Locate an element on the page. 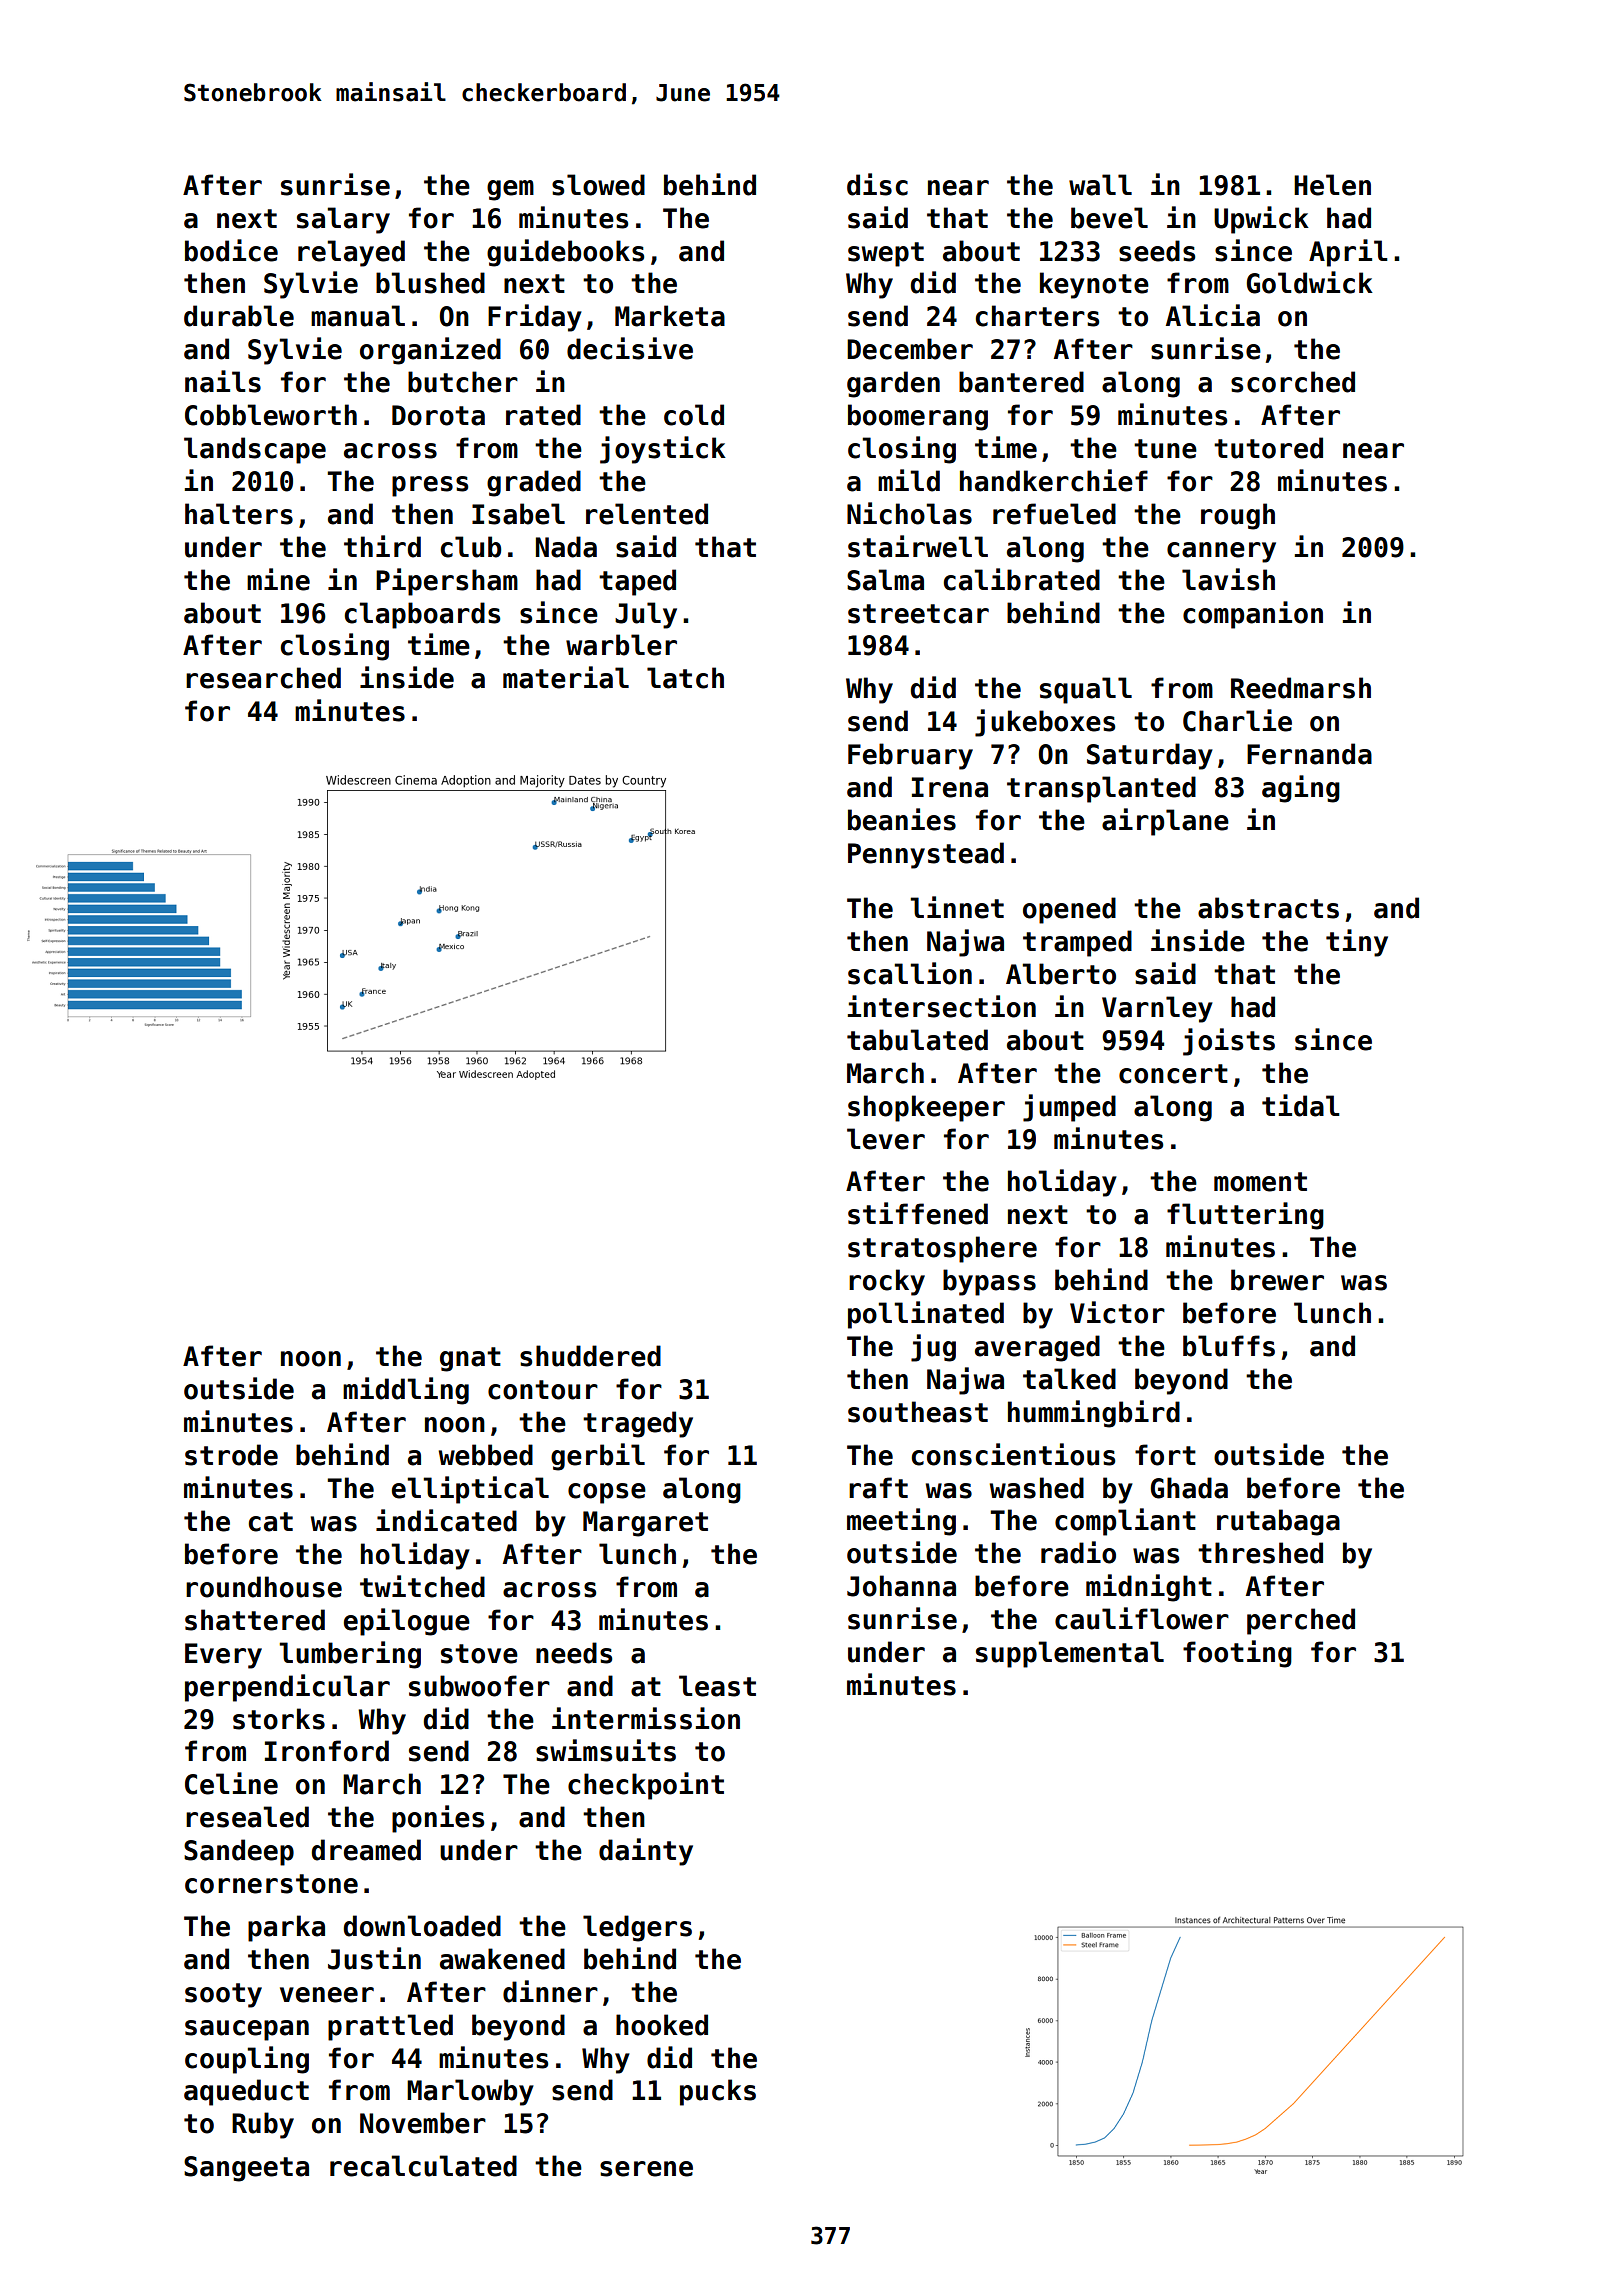 The height and width of the page is (2292, 1620). latch is located at coordinates (685, 678).
